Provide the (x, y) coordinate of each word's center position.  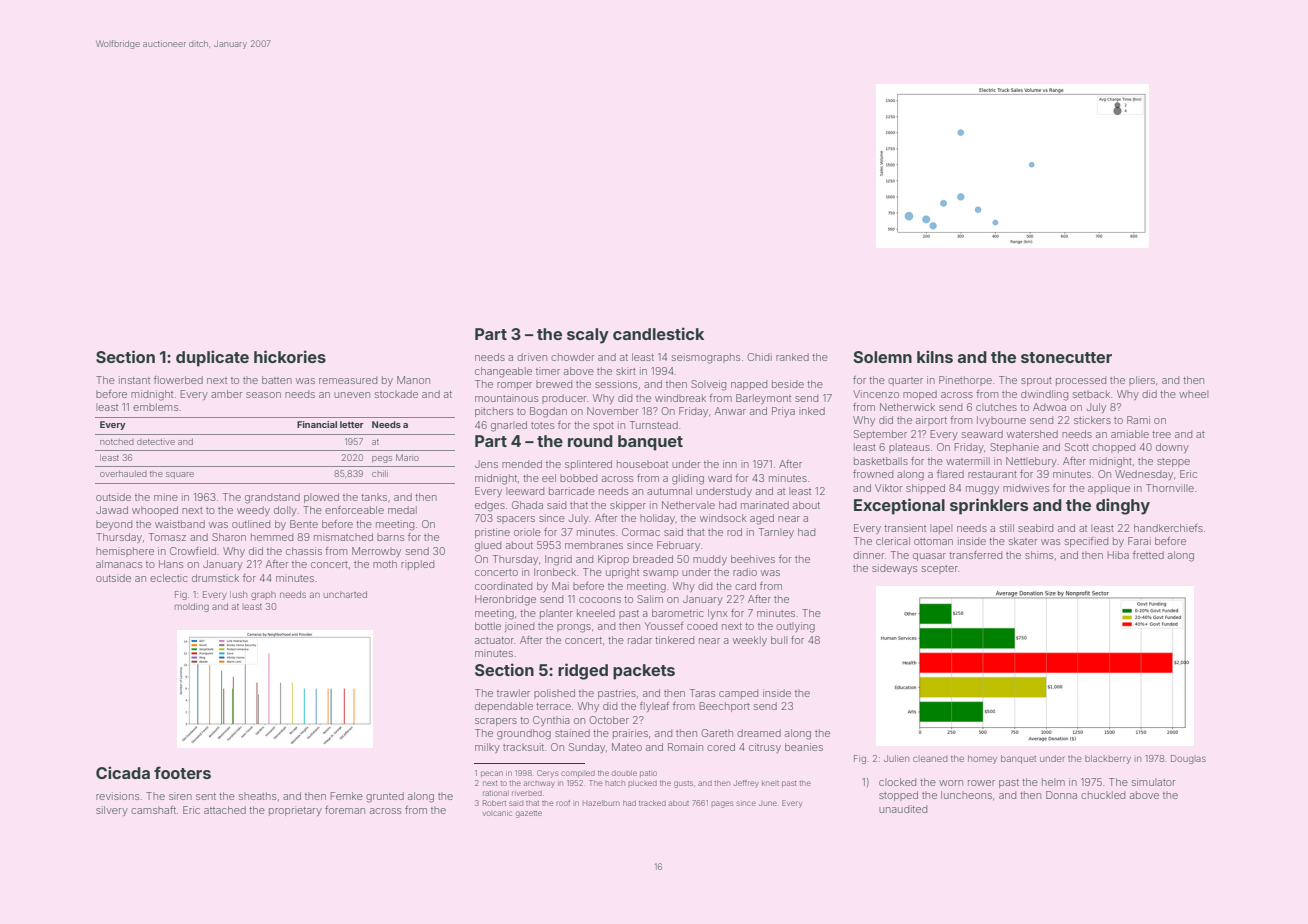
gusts (683, 784)
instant (134, 380)
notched (117, 442)
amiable (1130, 434)
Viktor (888, 488)
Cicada (123, 772)
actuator (494, 640)
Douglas (1188, 759)
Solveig (708, 385)
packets (644, 672)
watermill (968, 461)
